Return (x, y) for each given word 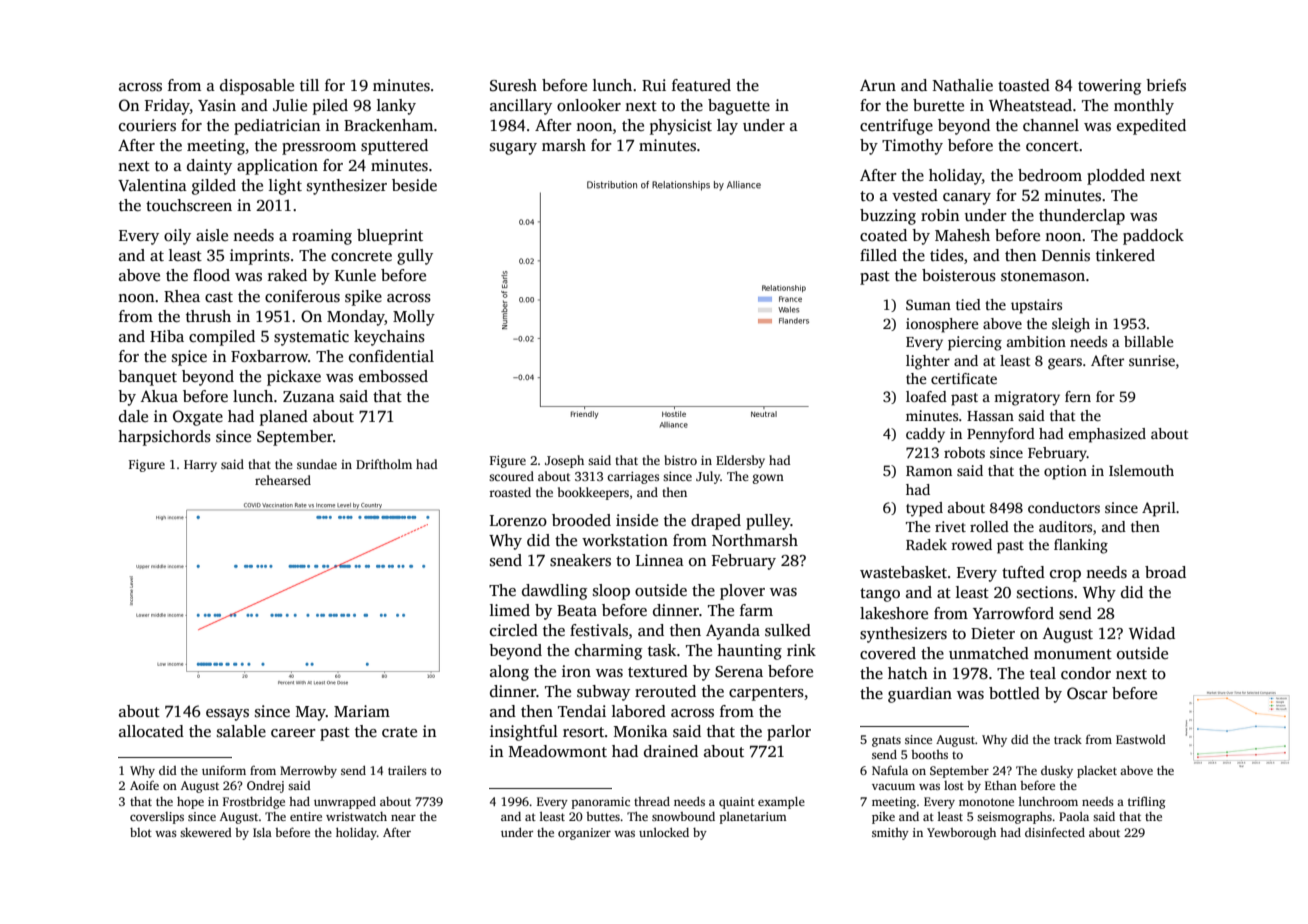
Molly (414, 318)
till (309, 85)
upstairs (1036, 306)
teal (1043, 673)
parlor (789, 733)
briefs (1166, 85)
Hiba (167, 336)
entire (306, 816)
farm (756, 610)
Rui (654, 85)
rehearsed (283, 480)
